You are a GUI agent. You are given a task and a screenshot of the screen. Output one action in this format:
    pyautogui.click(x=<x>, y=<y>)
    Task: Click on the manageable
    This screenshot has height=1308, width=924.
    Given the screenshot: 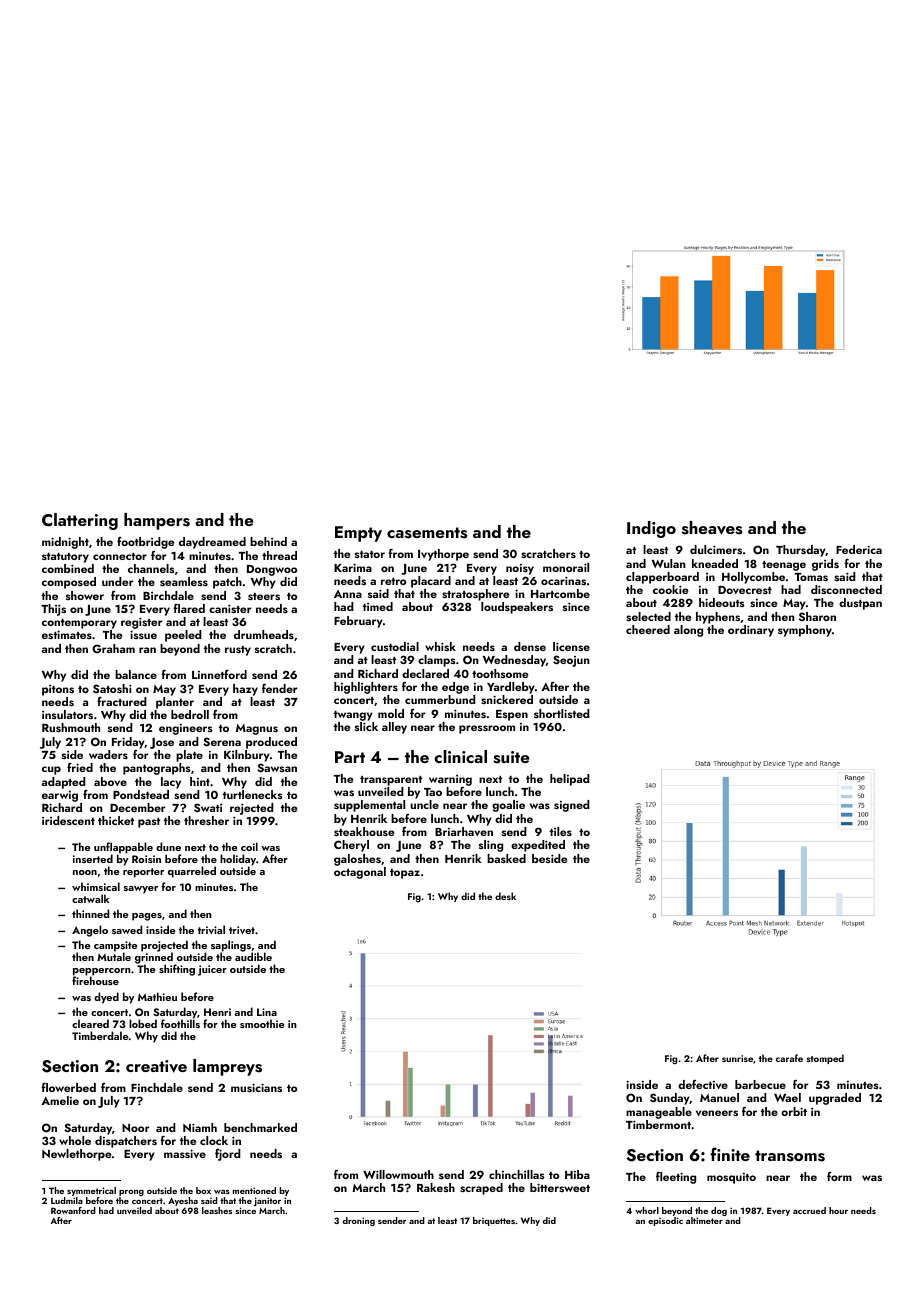 What is the action you would take?
    pyautogui.click(x=659, y=1113)
